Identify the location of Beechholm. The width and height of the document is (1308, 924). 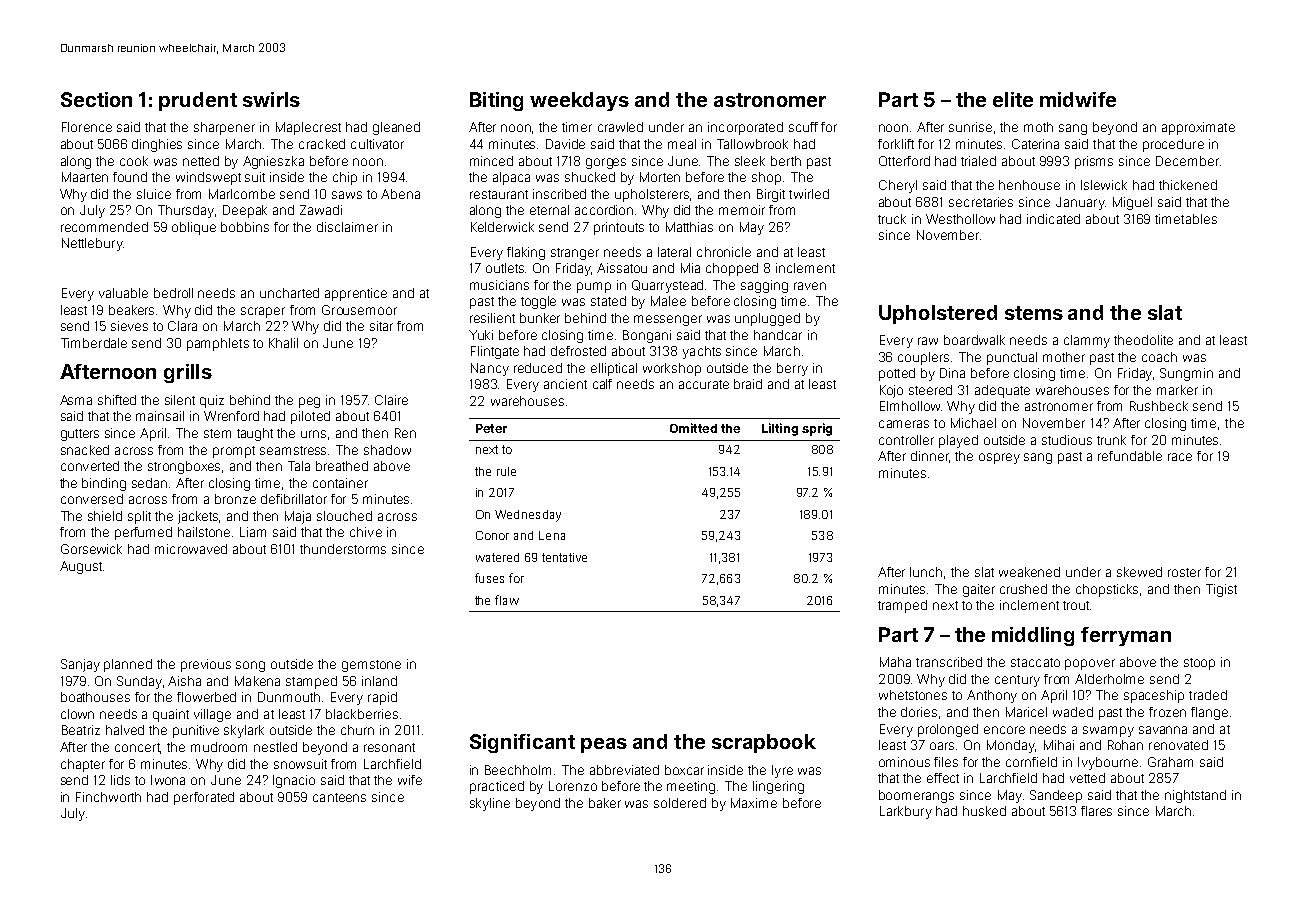
(518, 770).
